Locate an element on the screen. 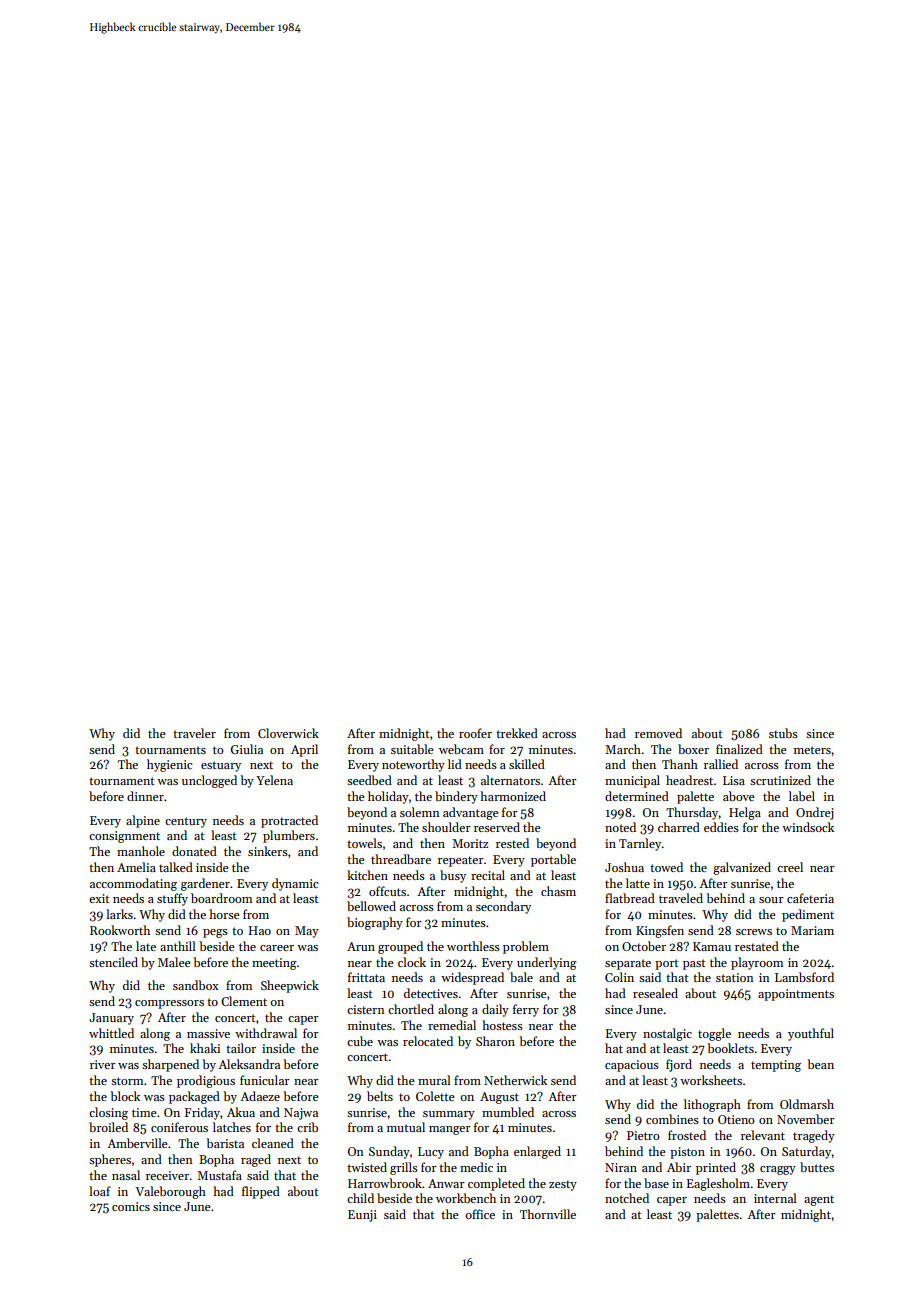 The image size is (924, 1308). printed is located at coordinates (716, 1168).
